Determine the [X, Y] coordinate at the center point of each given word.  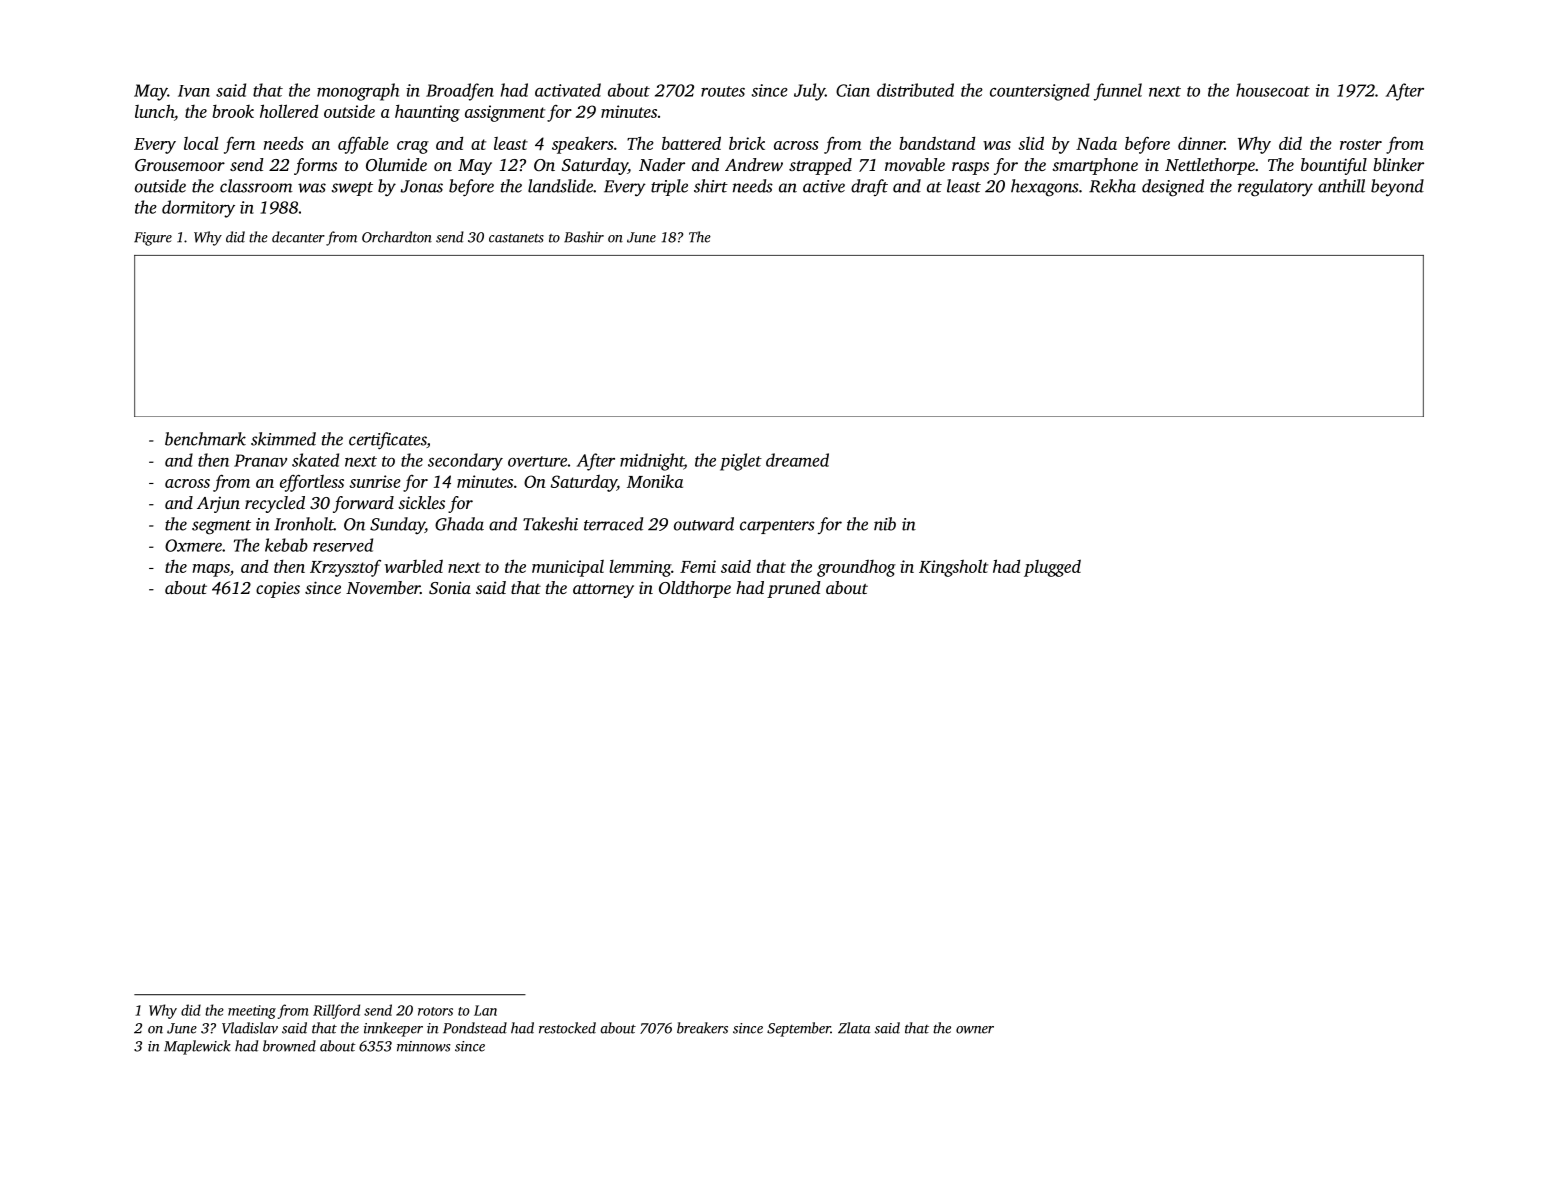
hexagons [1045, 187]
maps [211, 570]
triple [669, 187]
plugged [1052, 568]
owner [975, 1030]
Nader [662, 164]
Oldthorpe [695, 589]
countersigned [1040, 92]
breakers [702, 1028]
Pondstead [475, 1028]
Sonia [450, 588]
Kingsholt [953, 568]
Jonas [421, 186]
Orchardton [397, 237]
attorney [603, 591]
